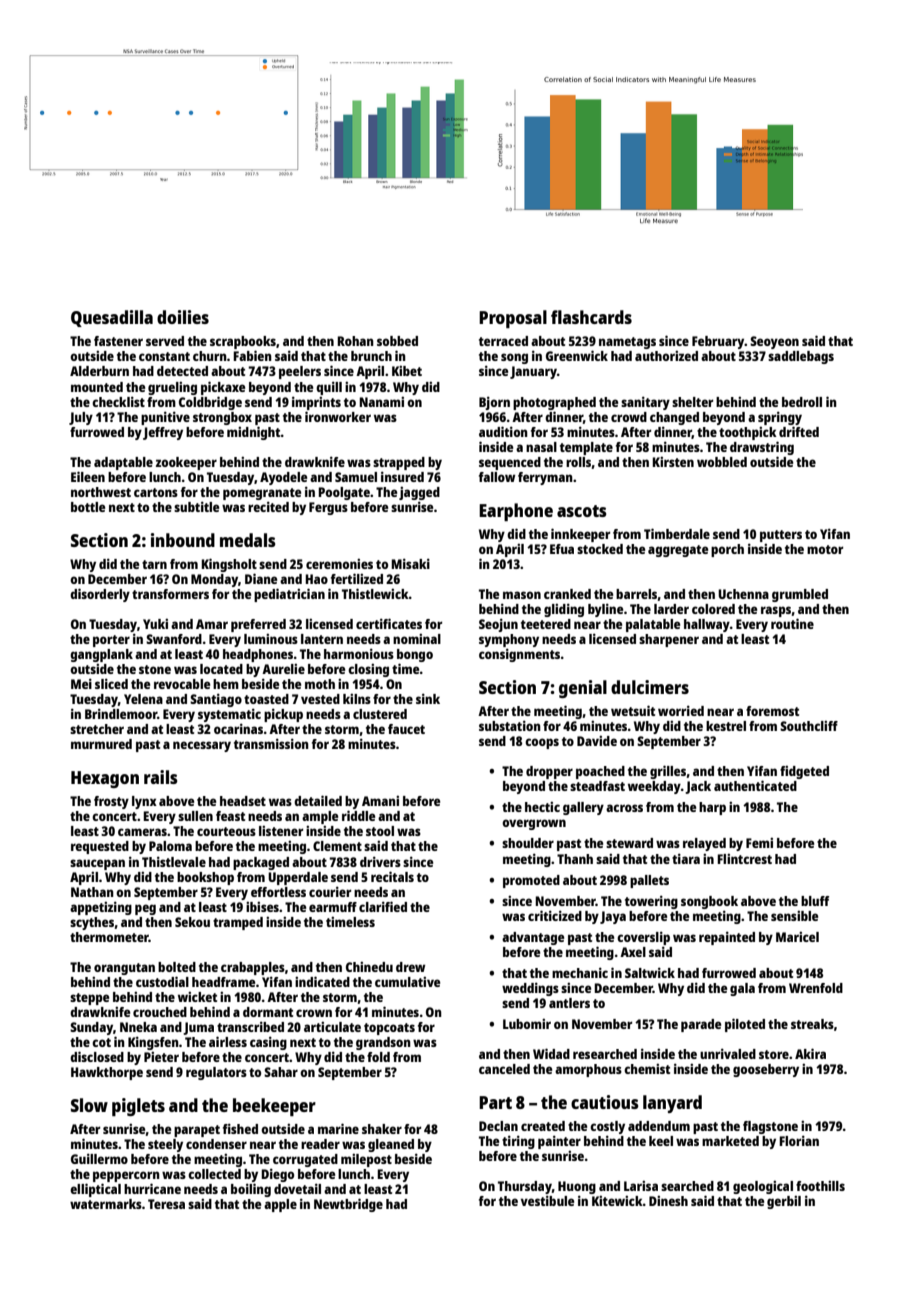 The image size is (924, 1308). Describe the element at coordinates (106, 1204) in the page. I see `watermarks` at that location.
